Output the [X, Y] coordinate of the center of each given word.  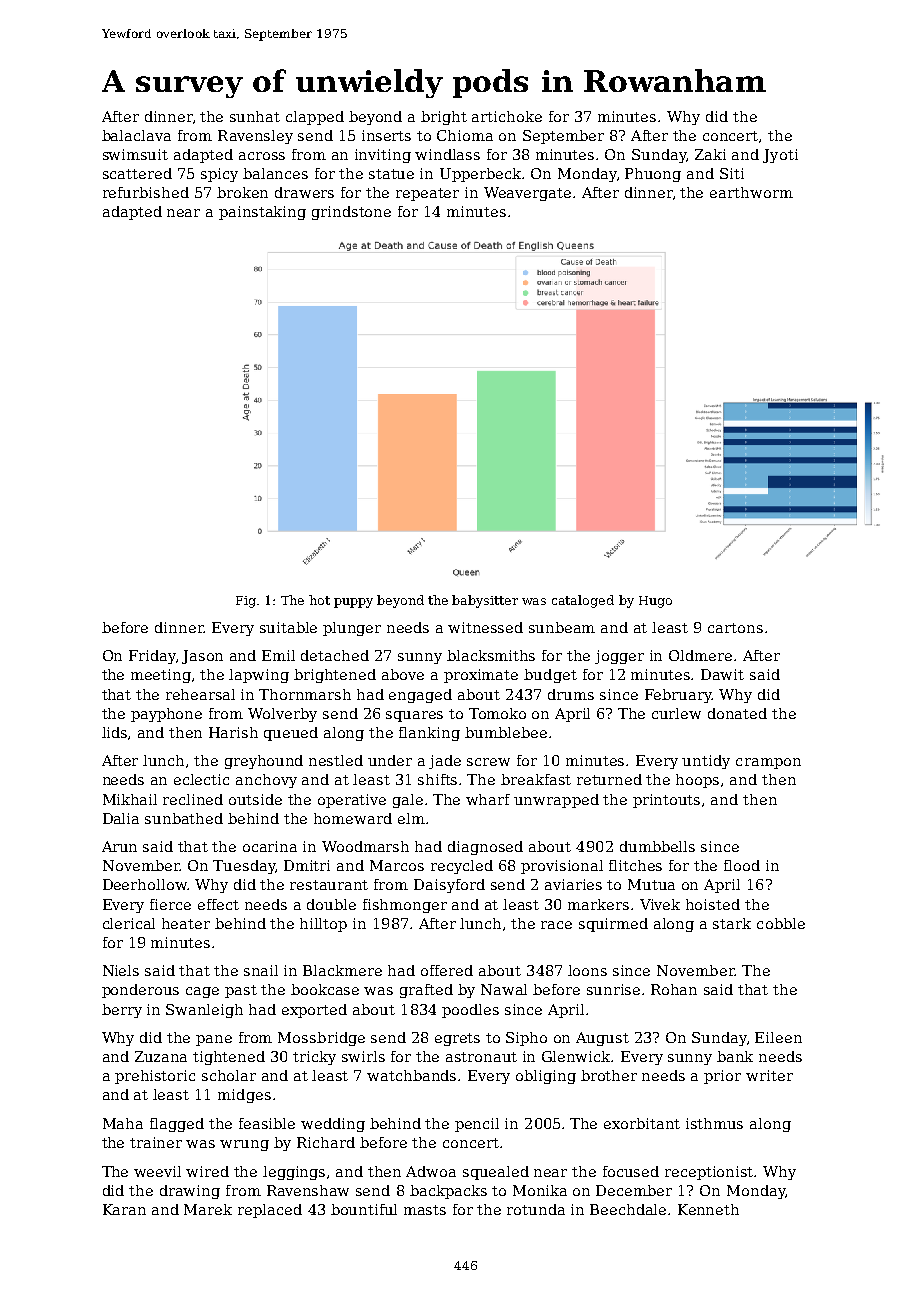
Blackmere [342, 970]
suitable [288, 627]
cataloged [583, 601]
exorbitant [642, 1123]
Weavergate [527, 194]
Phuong [653, 175]
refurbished [146, 192]
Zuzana [161, 1056]
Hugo [655, 602]
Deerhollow [145, 884]
